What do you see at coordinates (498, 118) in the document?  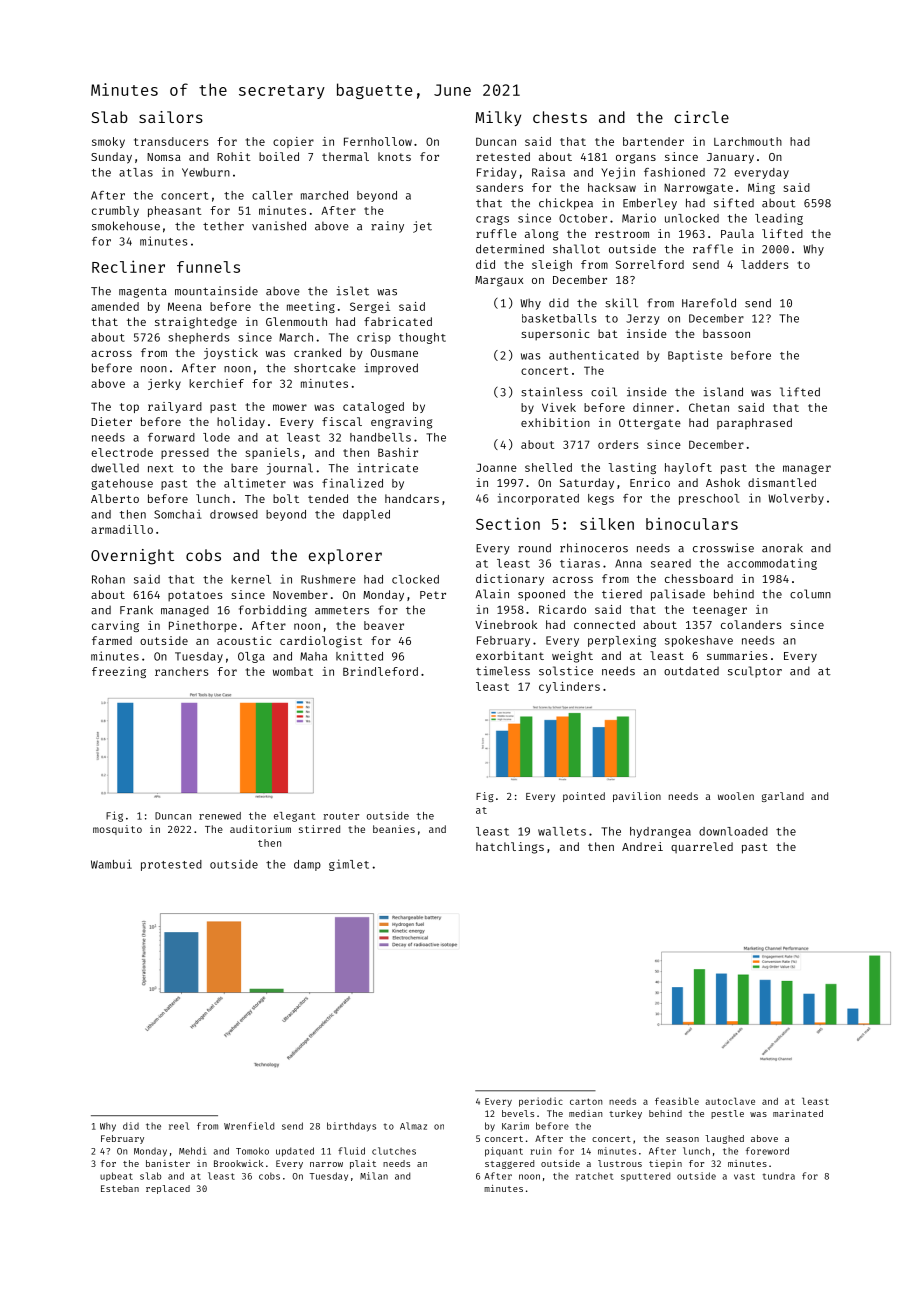 I see `Milky` at bounding box center [498, 118].
